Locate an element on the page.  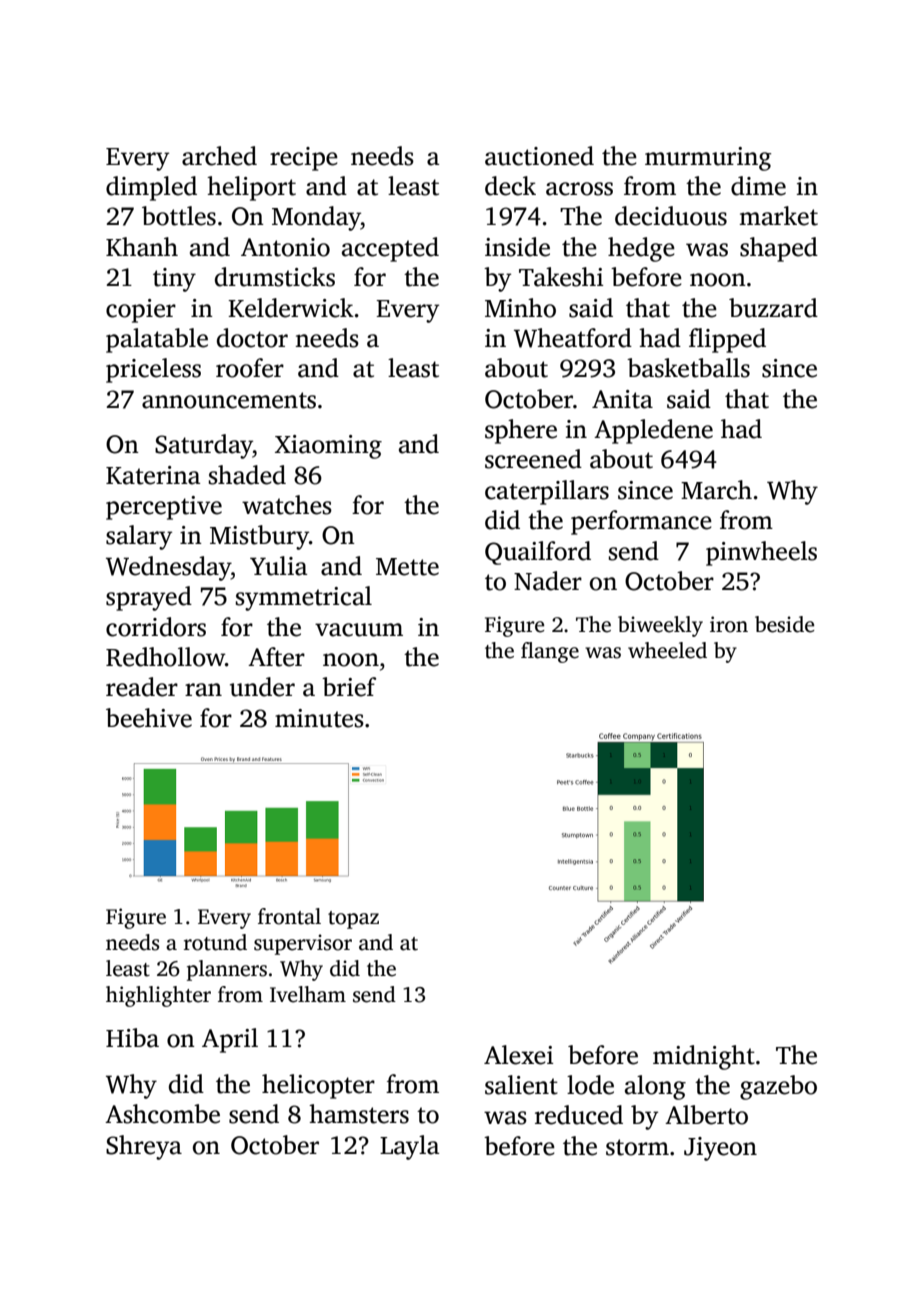
Minho is located at coordinates (520, 308).
